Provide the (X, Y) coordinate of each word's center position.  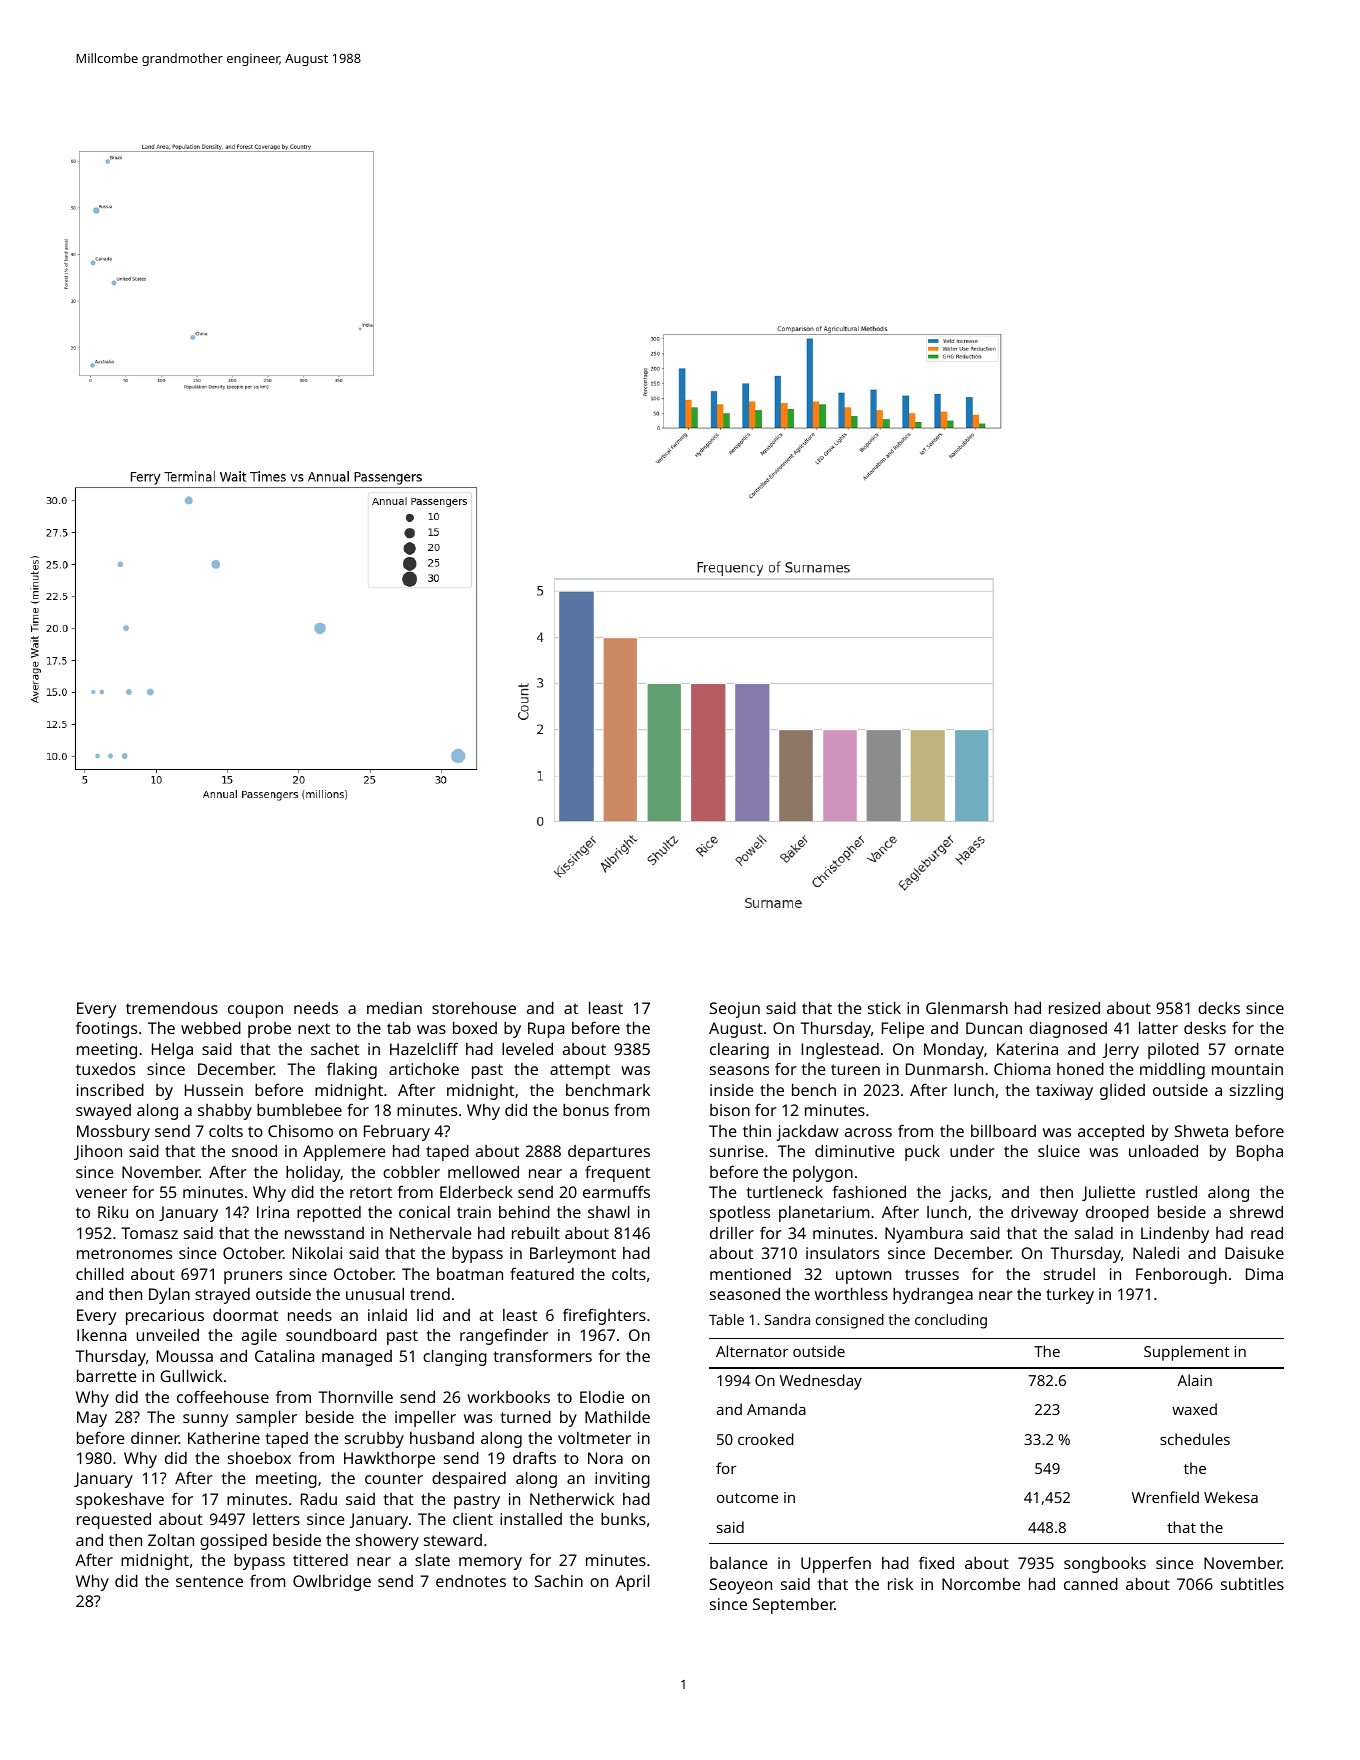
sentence (209, 1581)
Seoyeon (741, 1586)
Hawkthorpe (389, 1460)
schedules (1195, 1439)
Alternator (752, 1351)
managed (357, 1358)
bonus (586, 1110)
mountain (1247, 1069)
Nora (605, 1458)
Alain (1194, 1380)
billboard (1003, 1131)
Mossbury (113, 1133)
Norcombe (981, 1584)
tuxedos (105, 1069)
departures (609, 1153)
